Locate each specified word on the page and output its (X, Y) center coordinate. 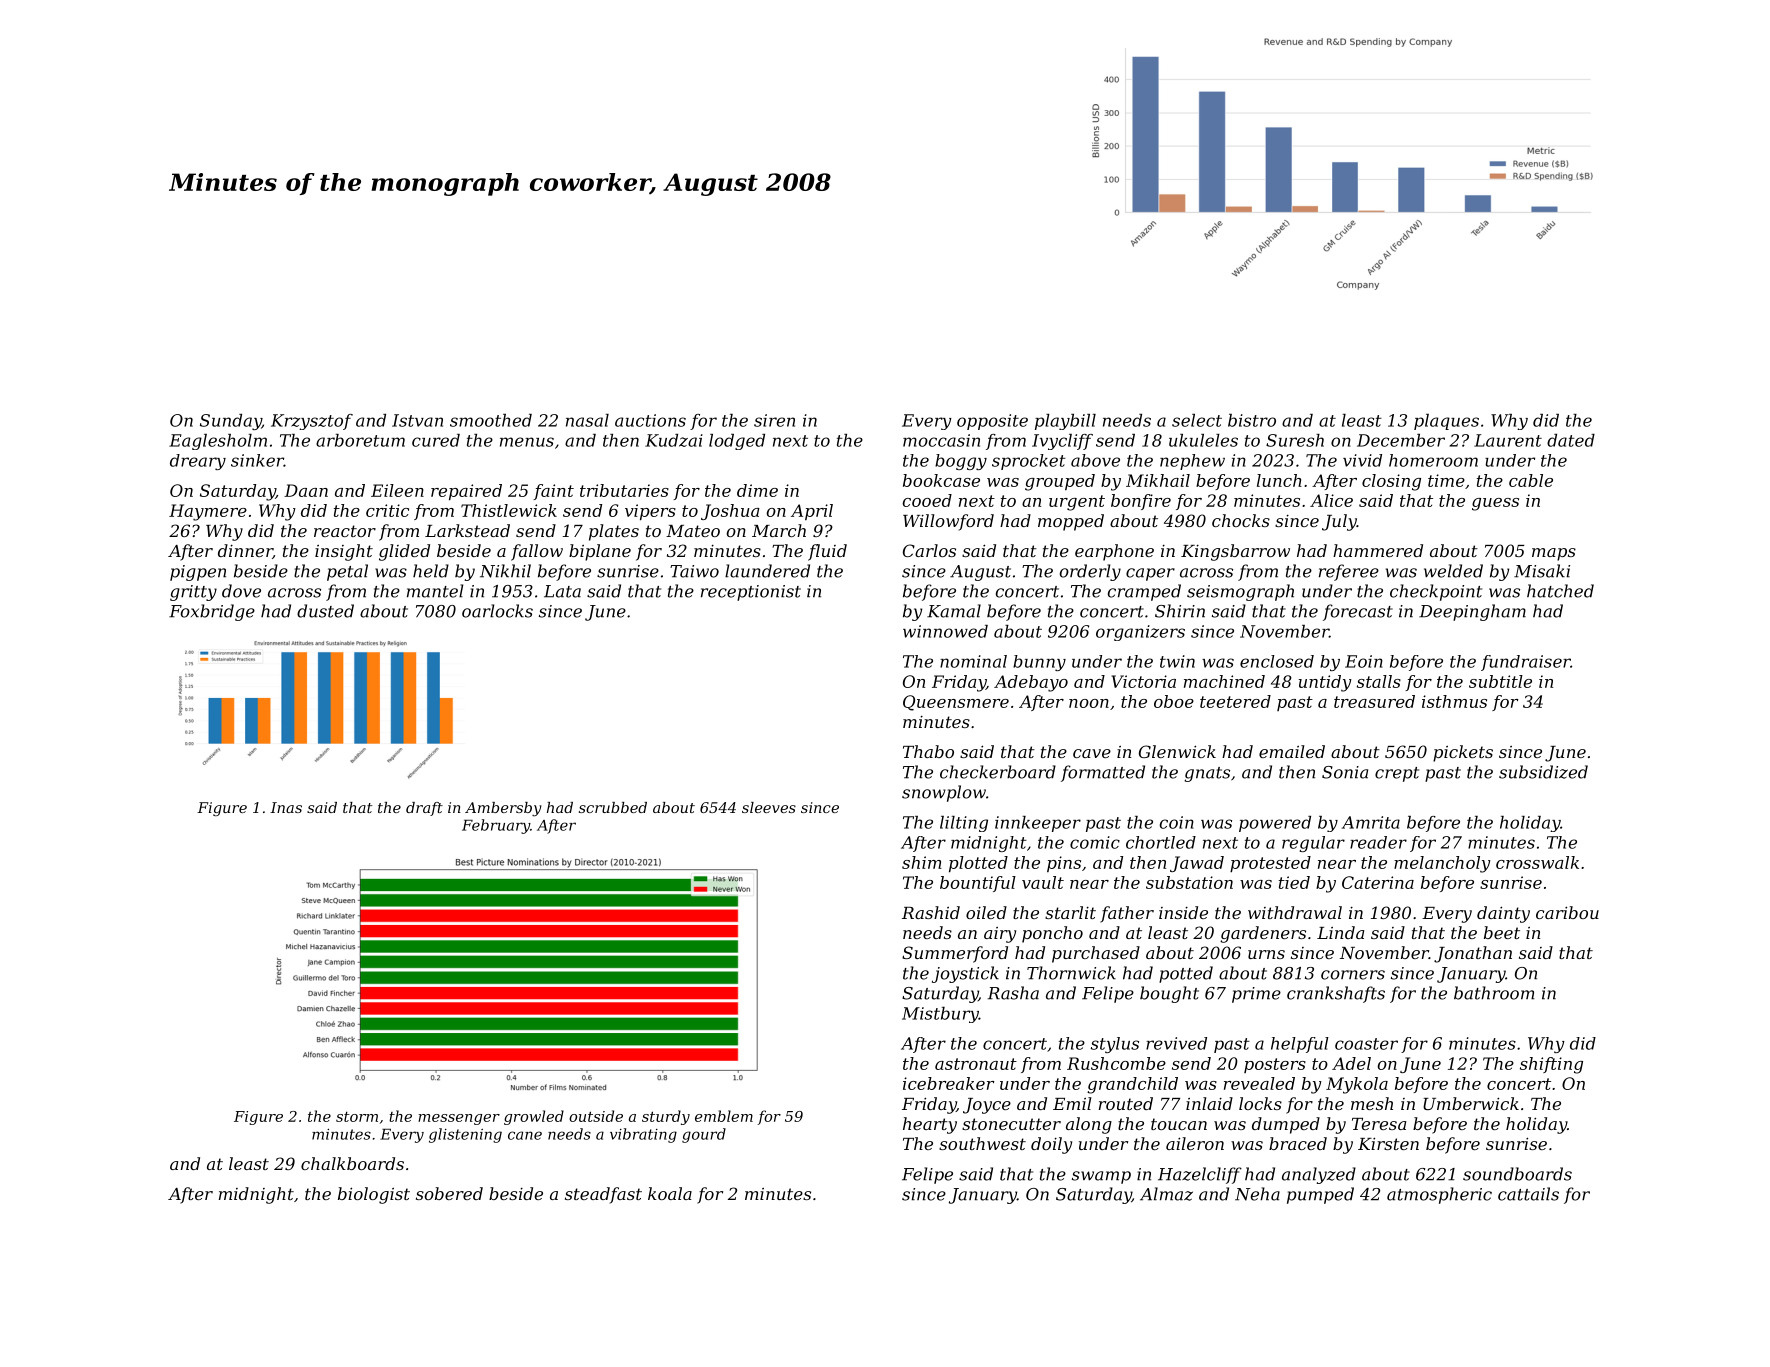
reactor (345, 531)
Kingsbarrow (1235, 552)
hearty (930, 1125)
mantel (435, 591)
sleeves (769, 807)
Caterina (1378, 882)
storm (357, 1116)
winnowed (945, 631)
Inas (286, 807)
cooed (927, 500)
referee (1349, 572)
